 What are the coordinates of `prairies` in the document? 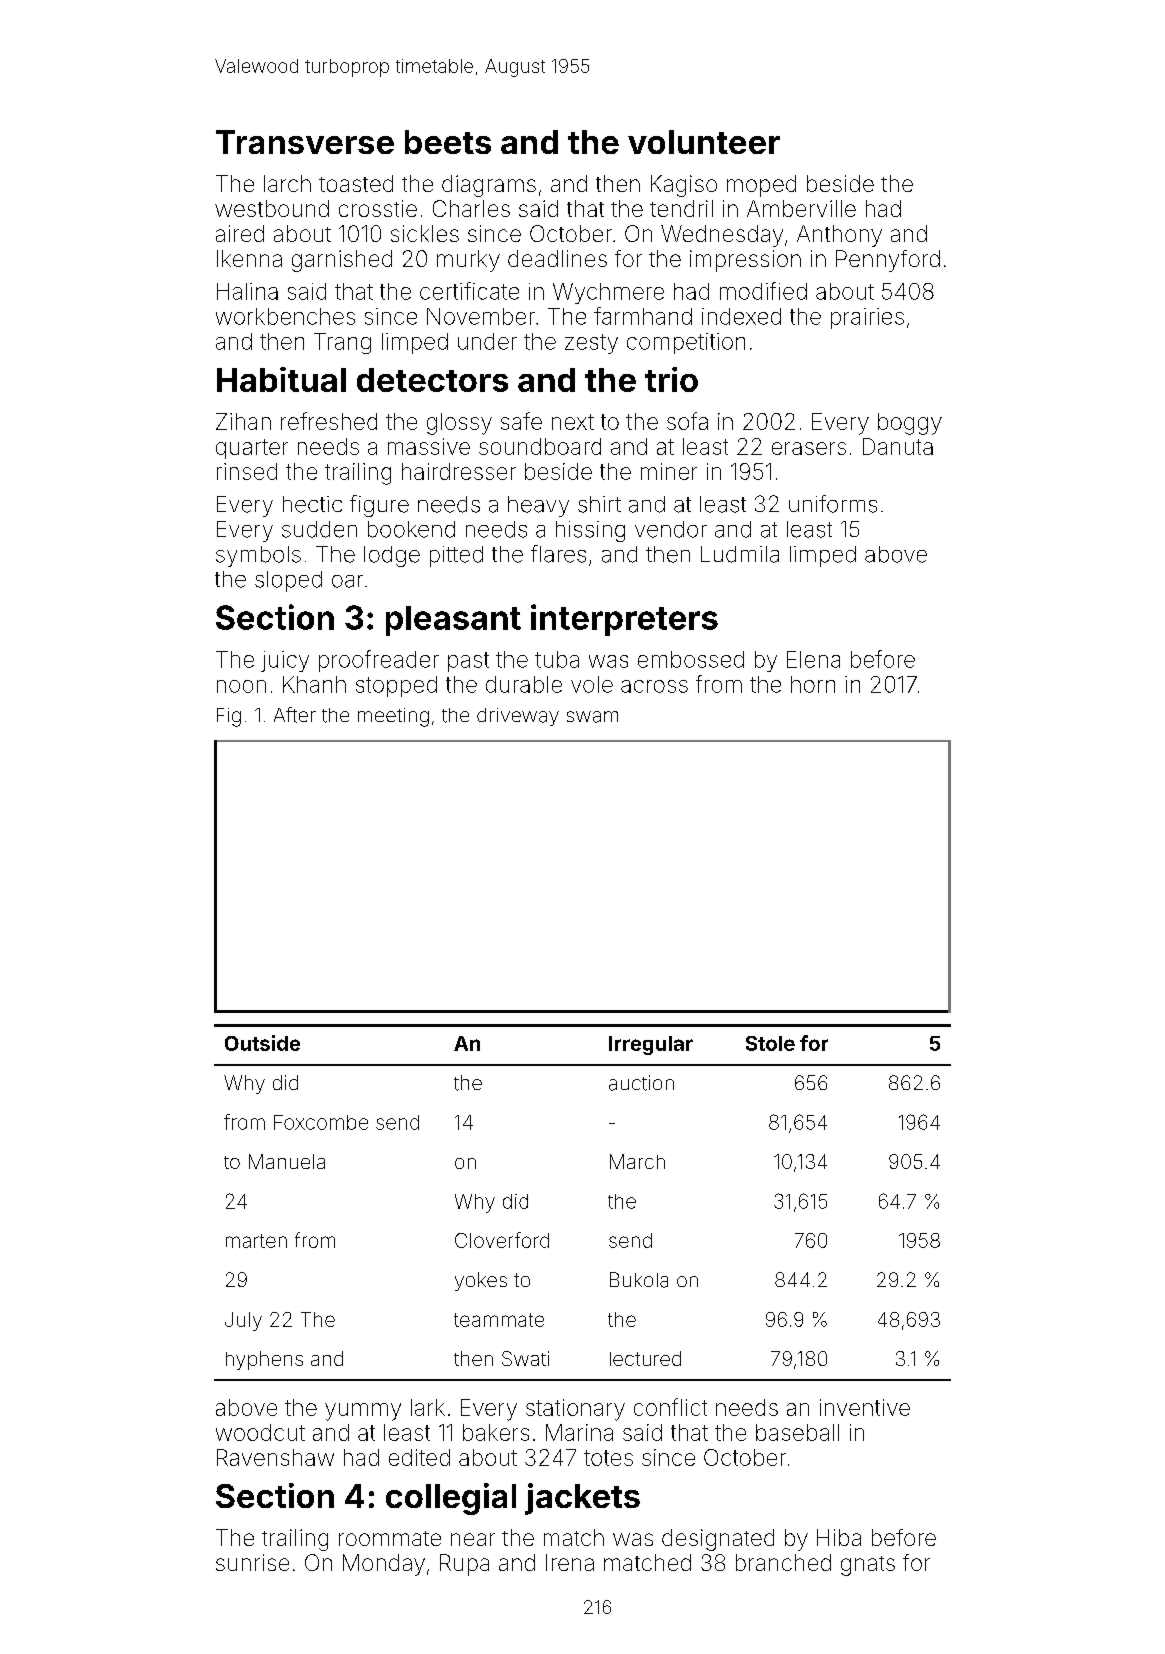 It's located at (867, 318).
